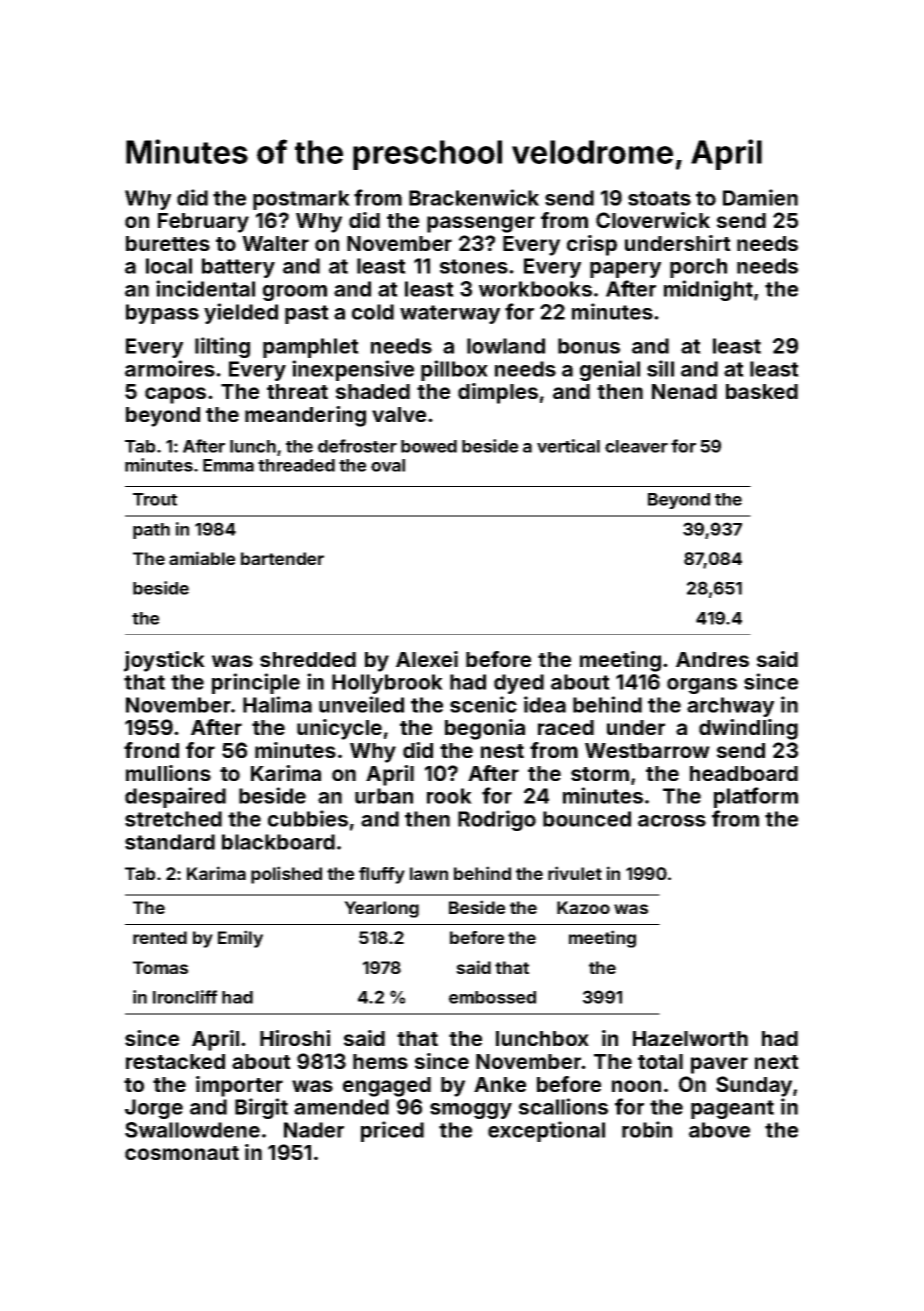  What do you see at coordinates (712, 659) in the screenshot?
I see `Andres` at bounding box center [712, 659].
